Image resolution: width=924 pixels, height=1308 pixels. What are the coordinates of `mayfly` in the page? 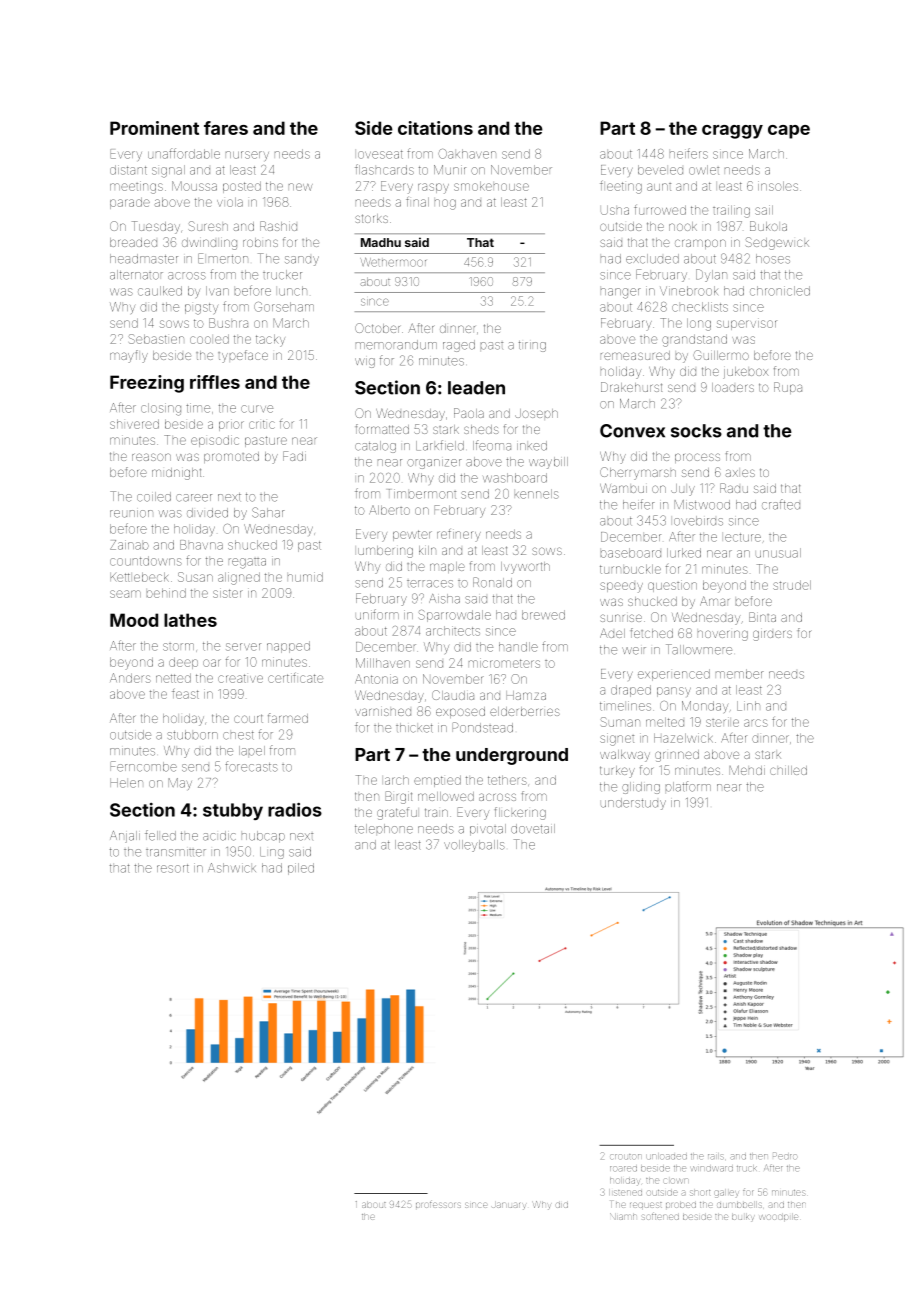 It's located at (129, 356).
